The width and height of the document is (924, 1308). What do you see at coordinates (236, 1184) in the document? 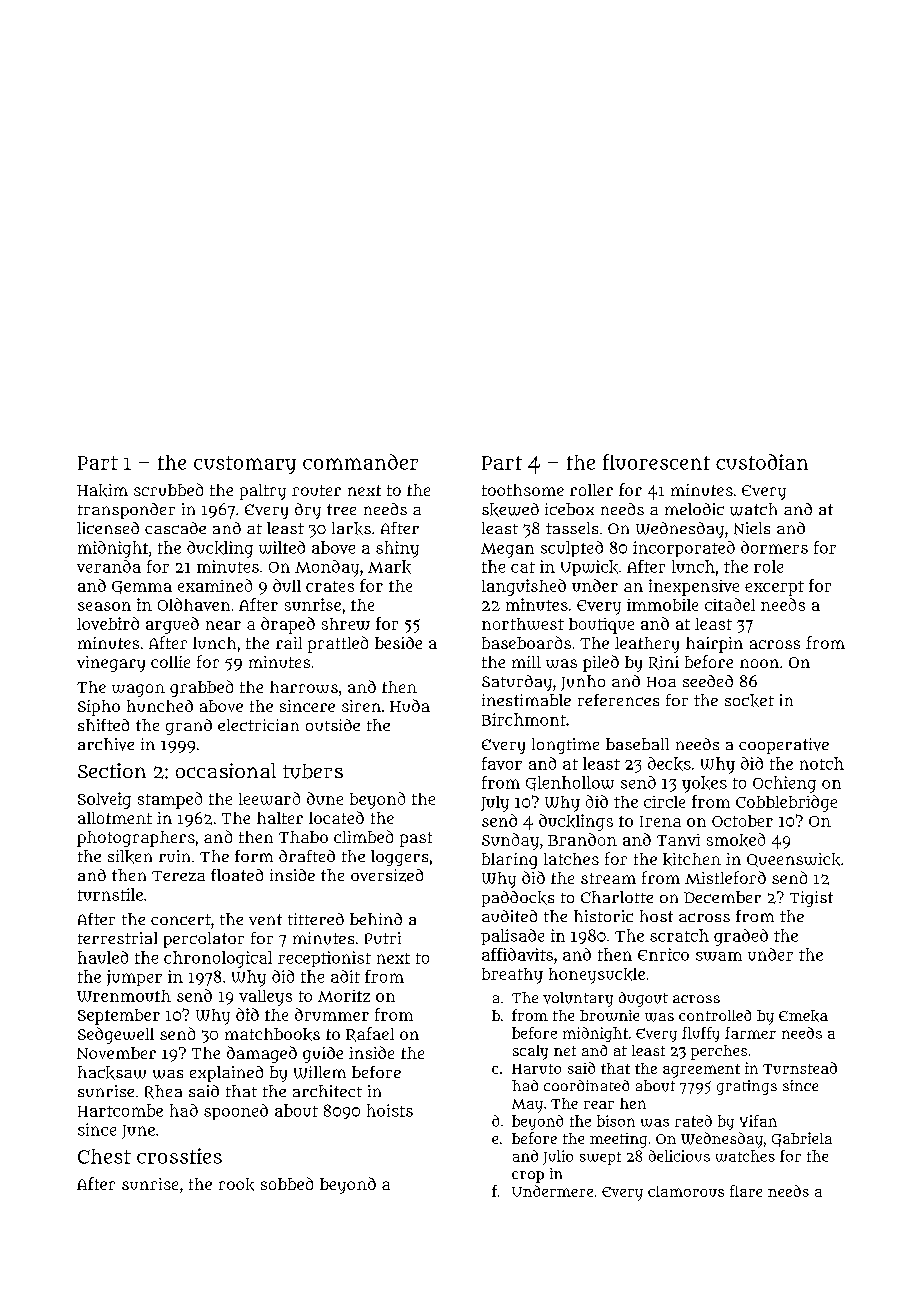
I see `rook` at bounding box center [236, 1184].
